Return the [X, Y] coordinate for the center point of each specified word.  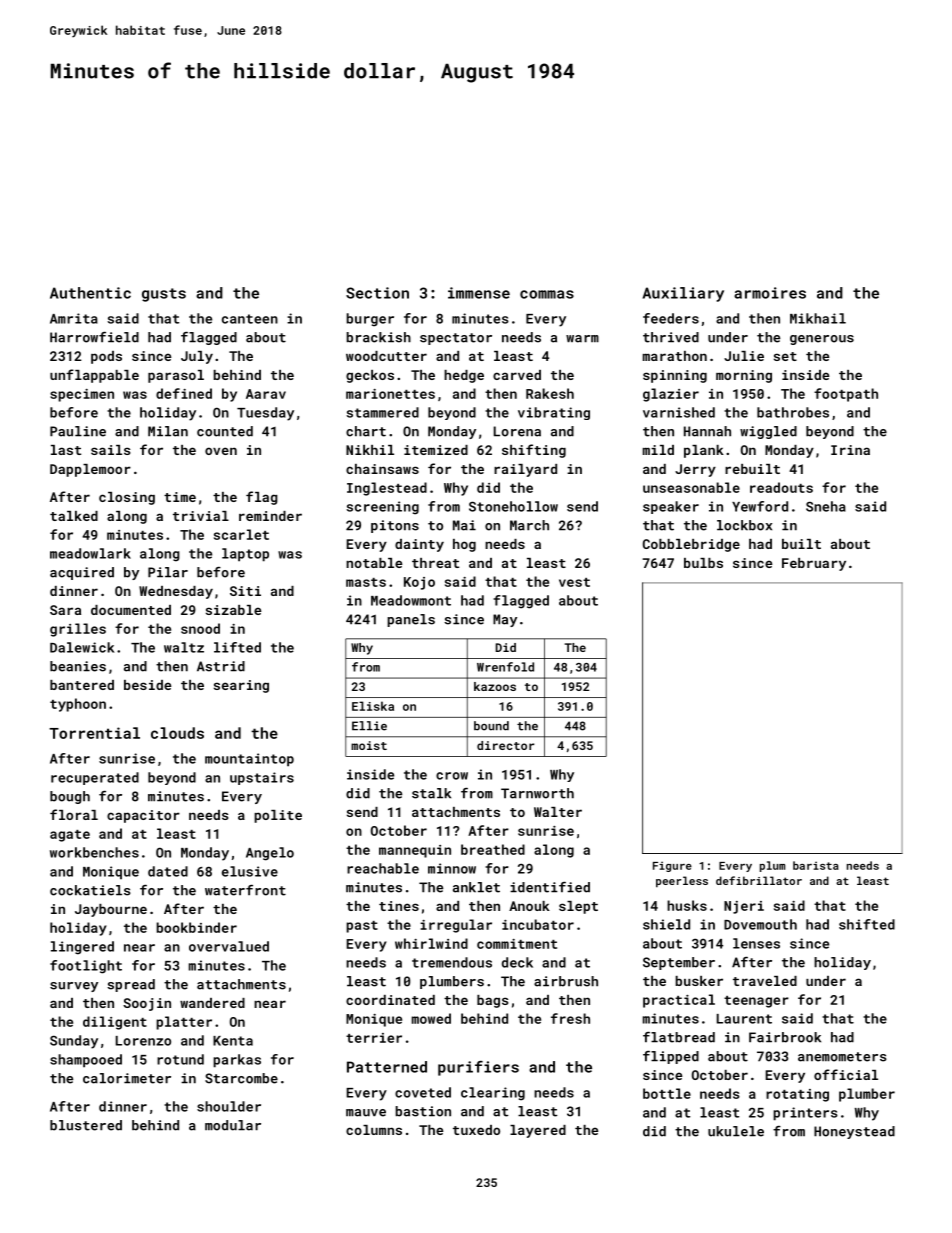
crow [452, 776]
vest [574, 582]
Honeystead [854, 1132]
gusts [164, 295]
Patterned [387, 1067]
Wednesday [176, 592]
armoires [770, 293]
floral [74, 814]
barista [816, 865]
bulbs [703, 563]
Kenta [233, 1041]
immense [479, 293]
